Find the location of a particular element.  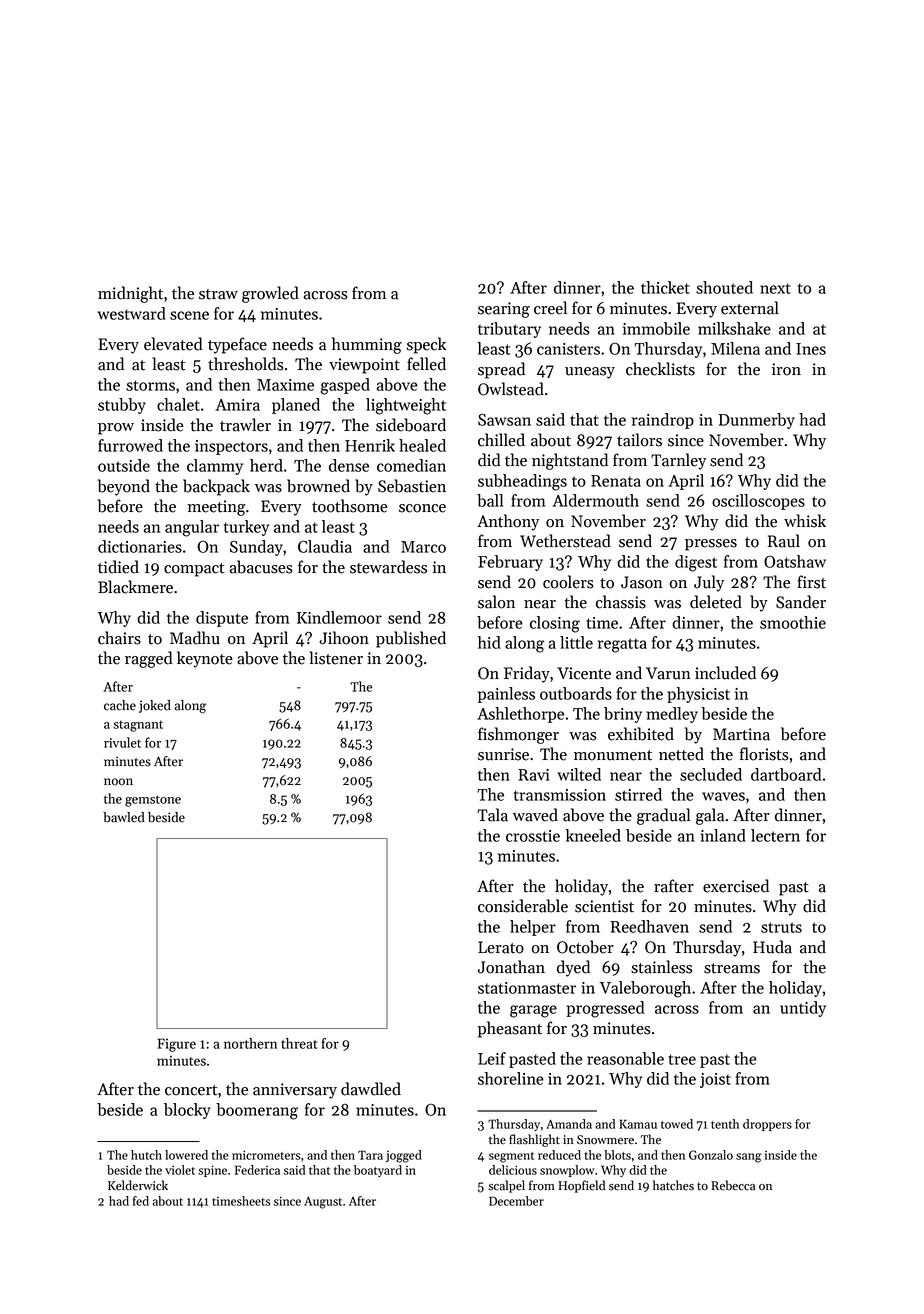

lectern is located at coordinates (775, 835).
